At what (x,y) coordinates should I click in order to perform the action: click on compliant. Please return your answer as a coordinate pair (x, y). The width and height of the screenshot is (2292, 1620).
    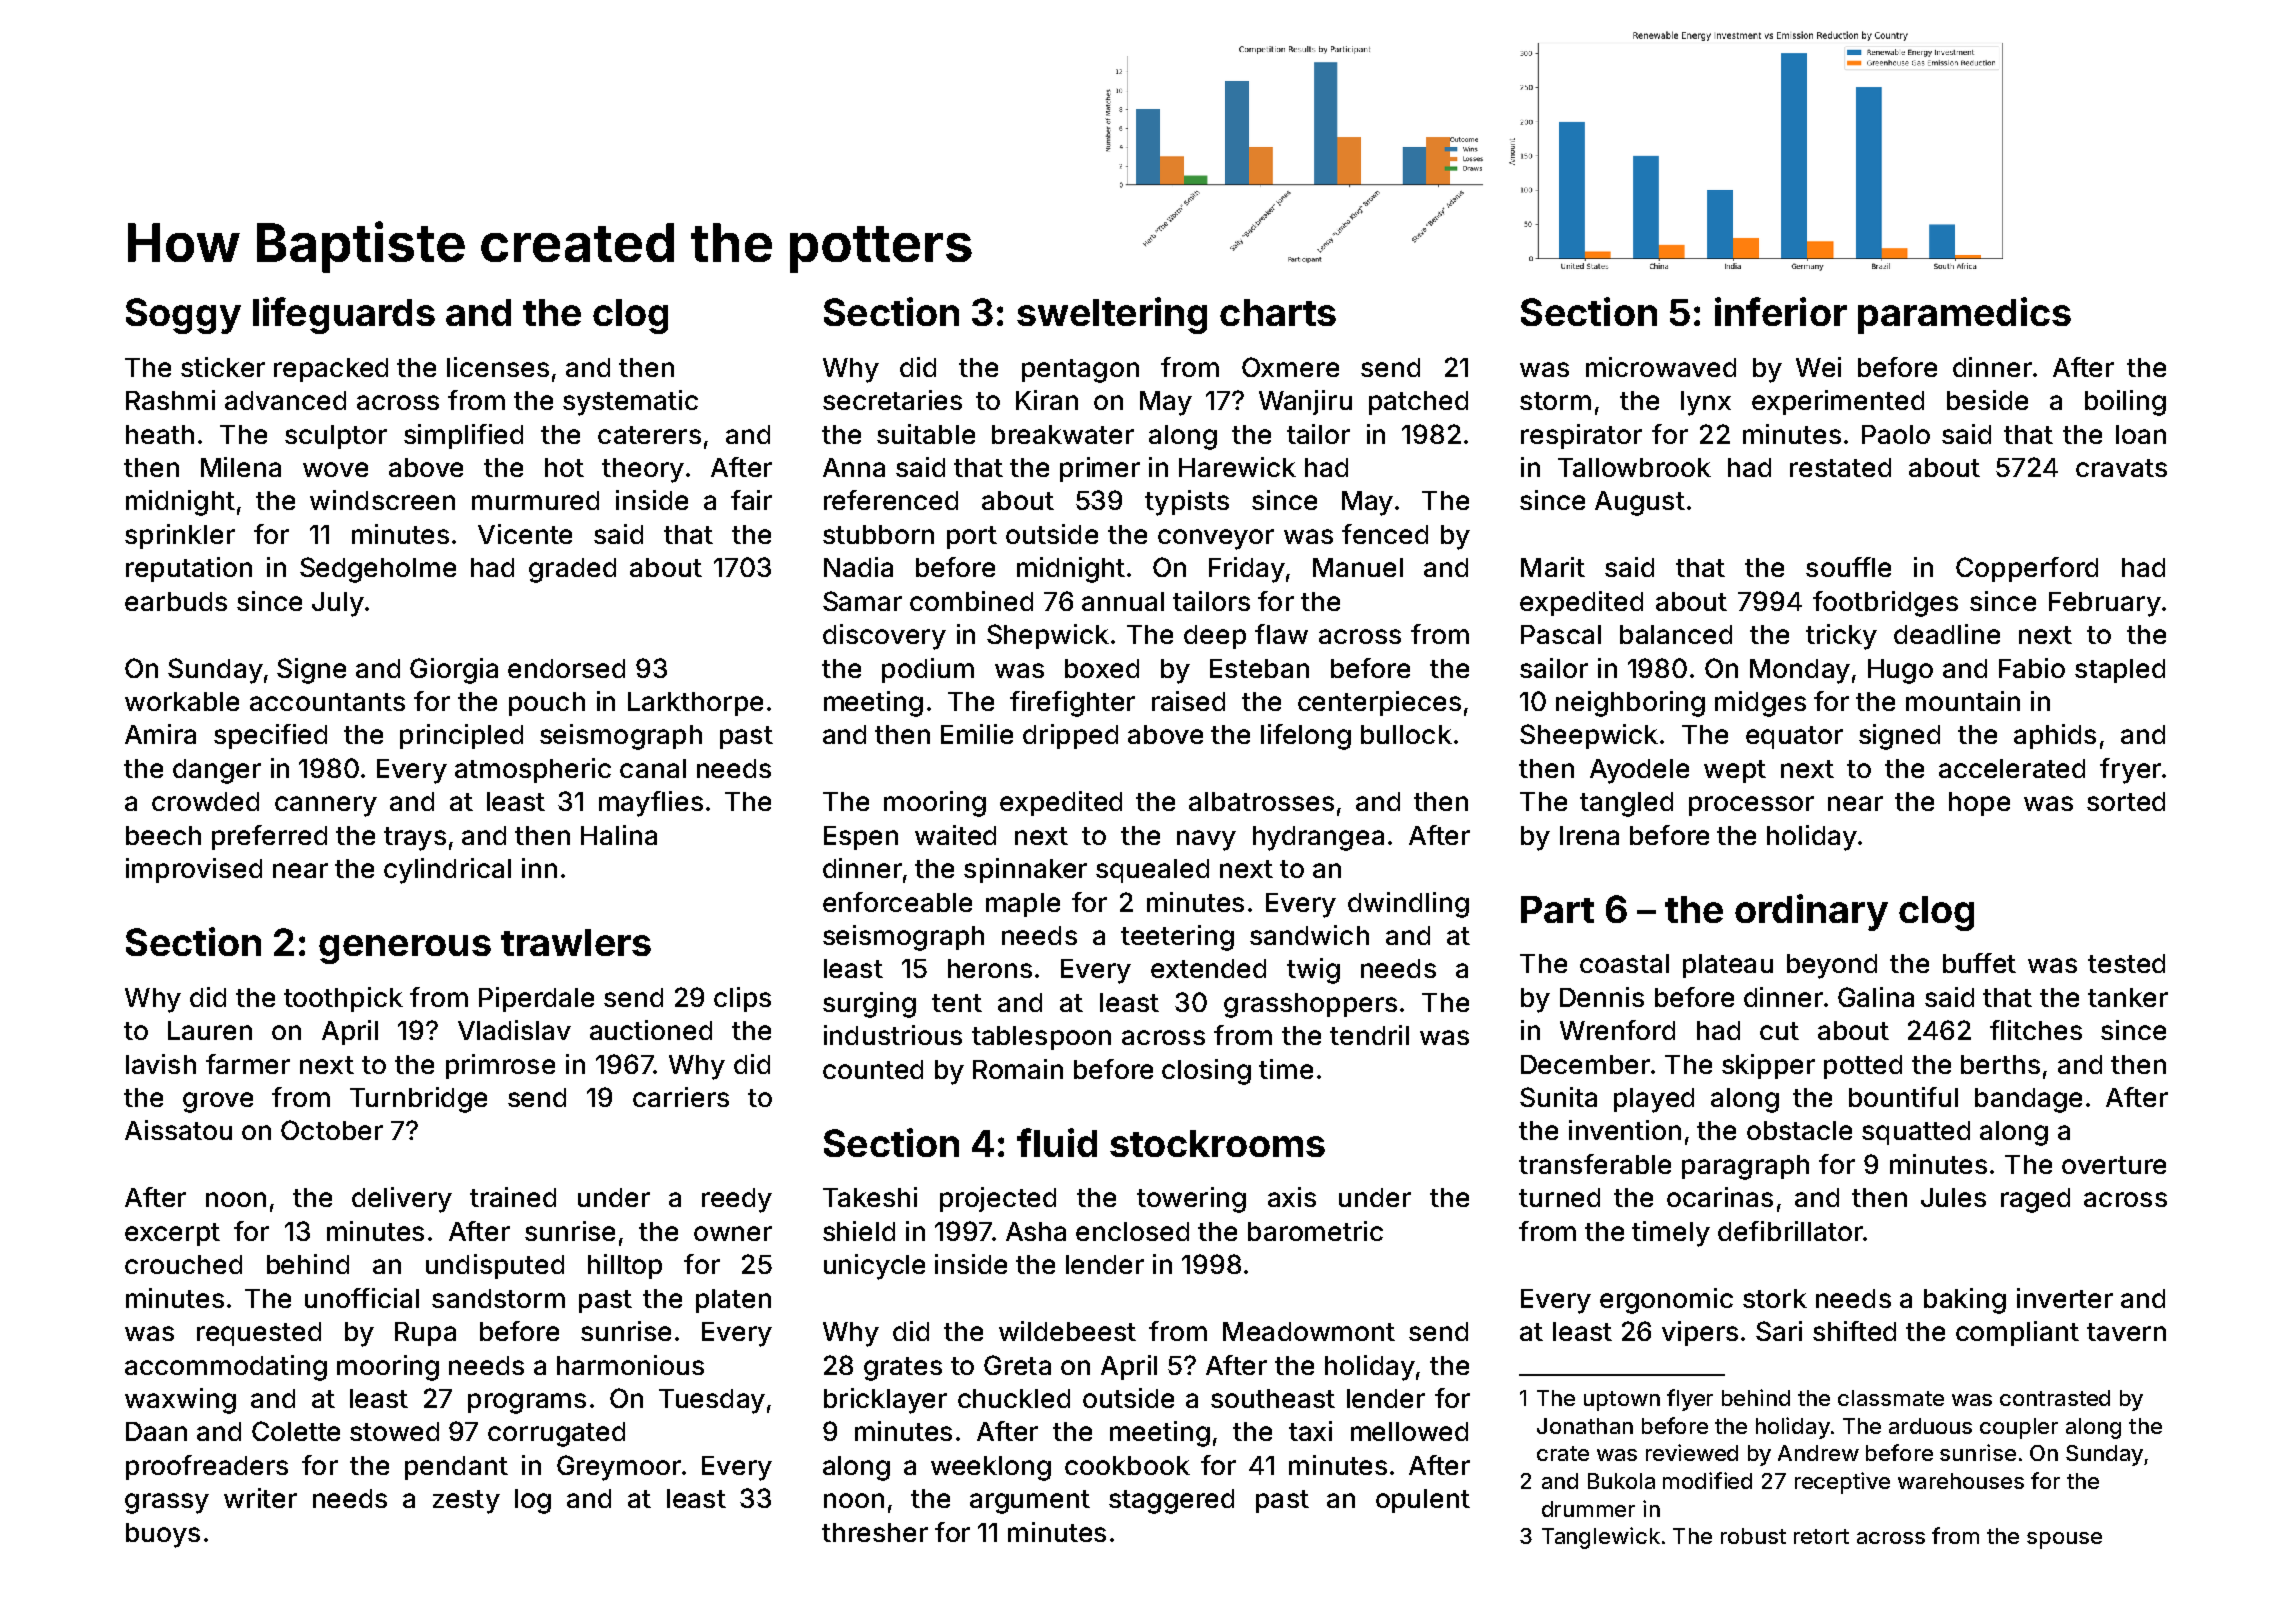
    Looking at the image, I should click on (2017, 1333).
